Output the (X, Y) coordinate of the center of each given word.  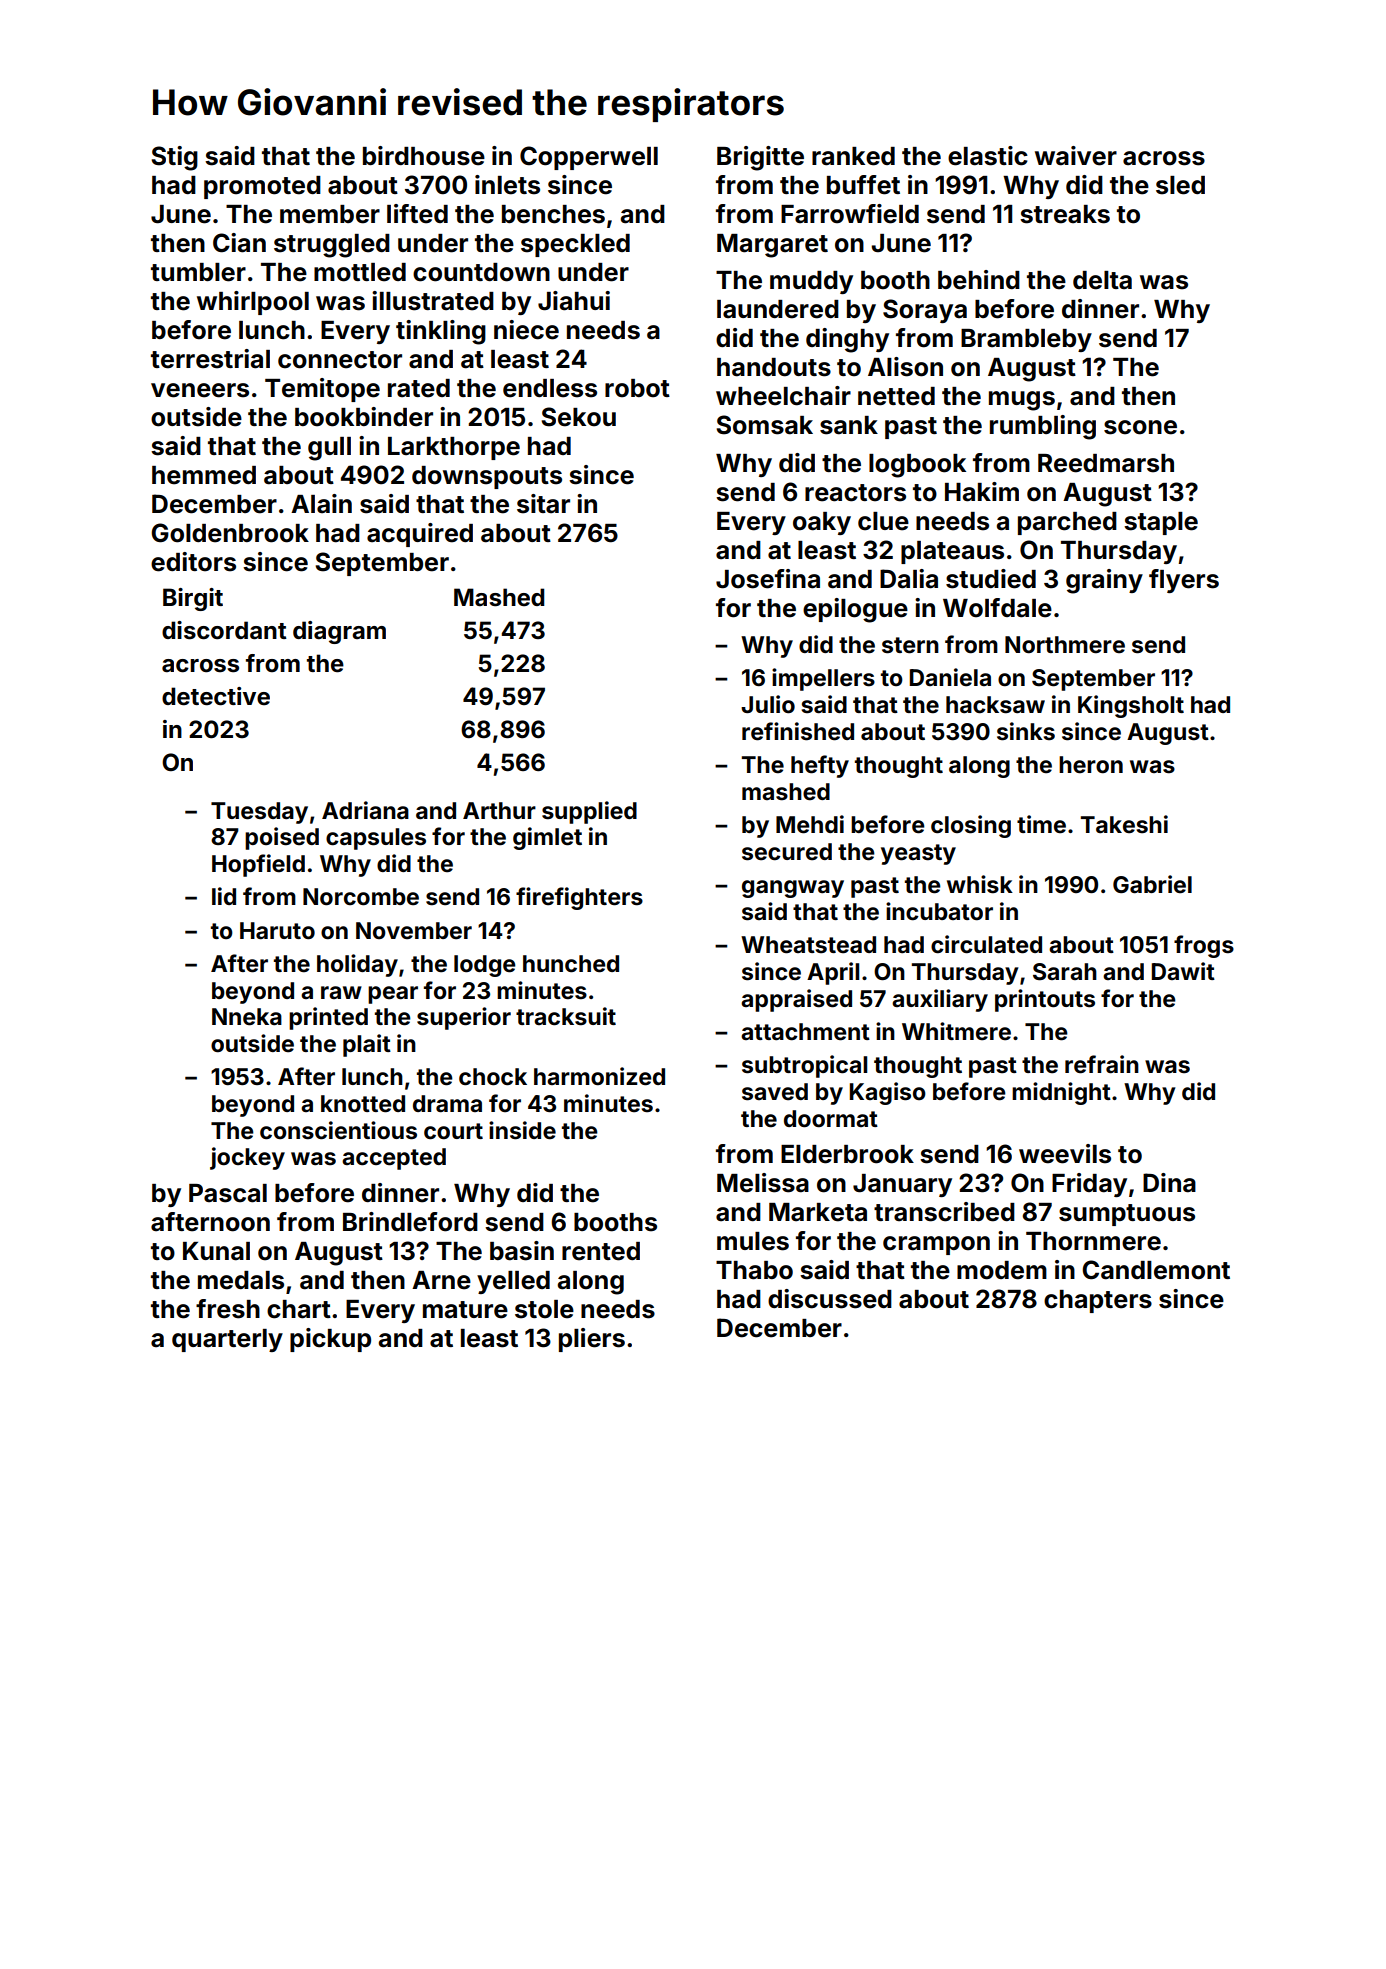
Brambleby (1026, 340)
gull (329, 449)
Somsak (764, 425)
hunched (571, 964)
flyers (1184, 581)
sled (1180, 185)
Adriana (365, 810)
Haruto (277, 931)
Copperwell (589, 158)
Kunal (216, 1251)
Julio (768, 704)
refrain (1102, 1064)
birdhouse (424, 156)
